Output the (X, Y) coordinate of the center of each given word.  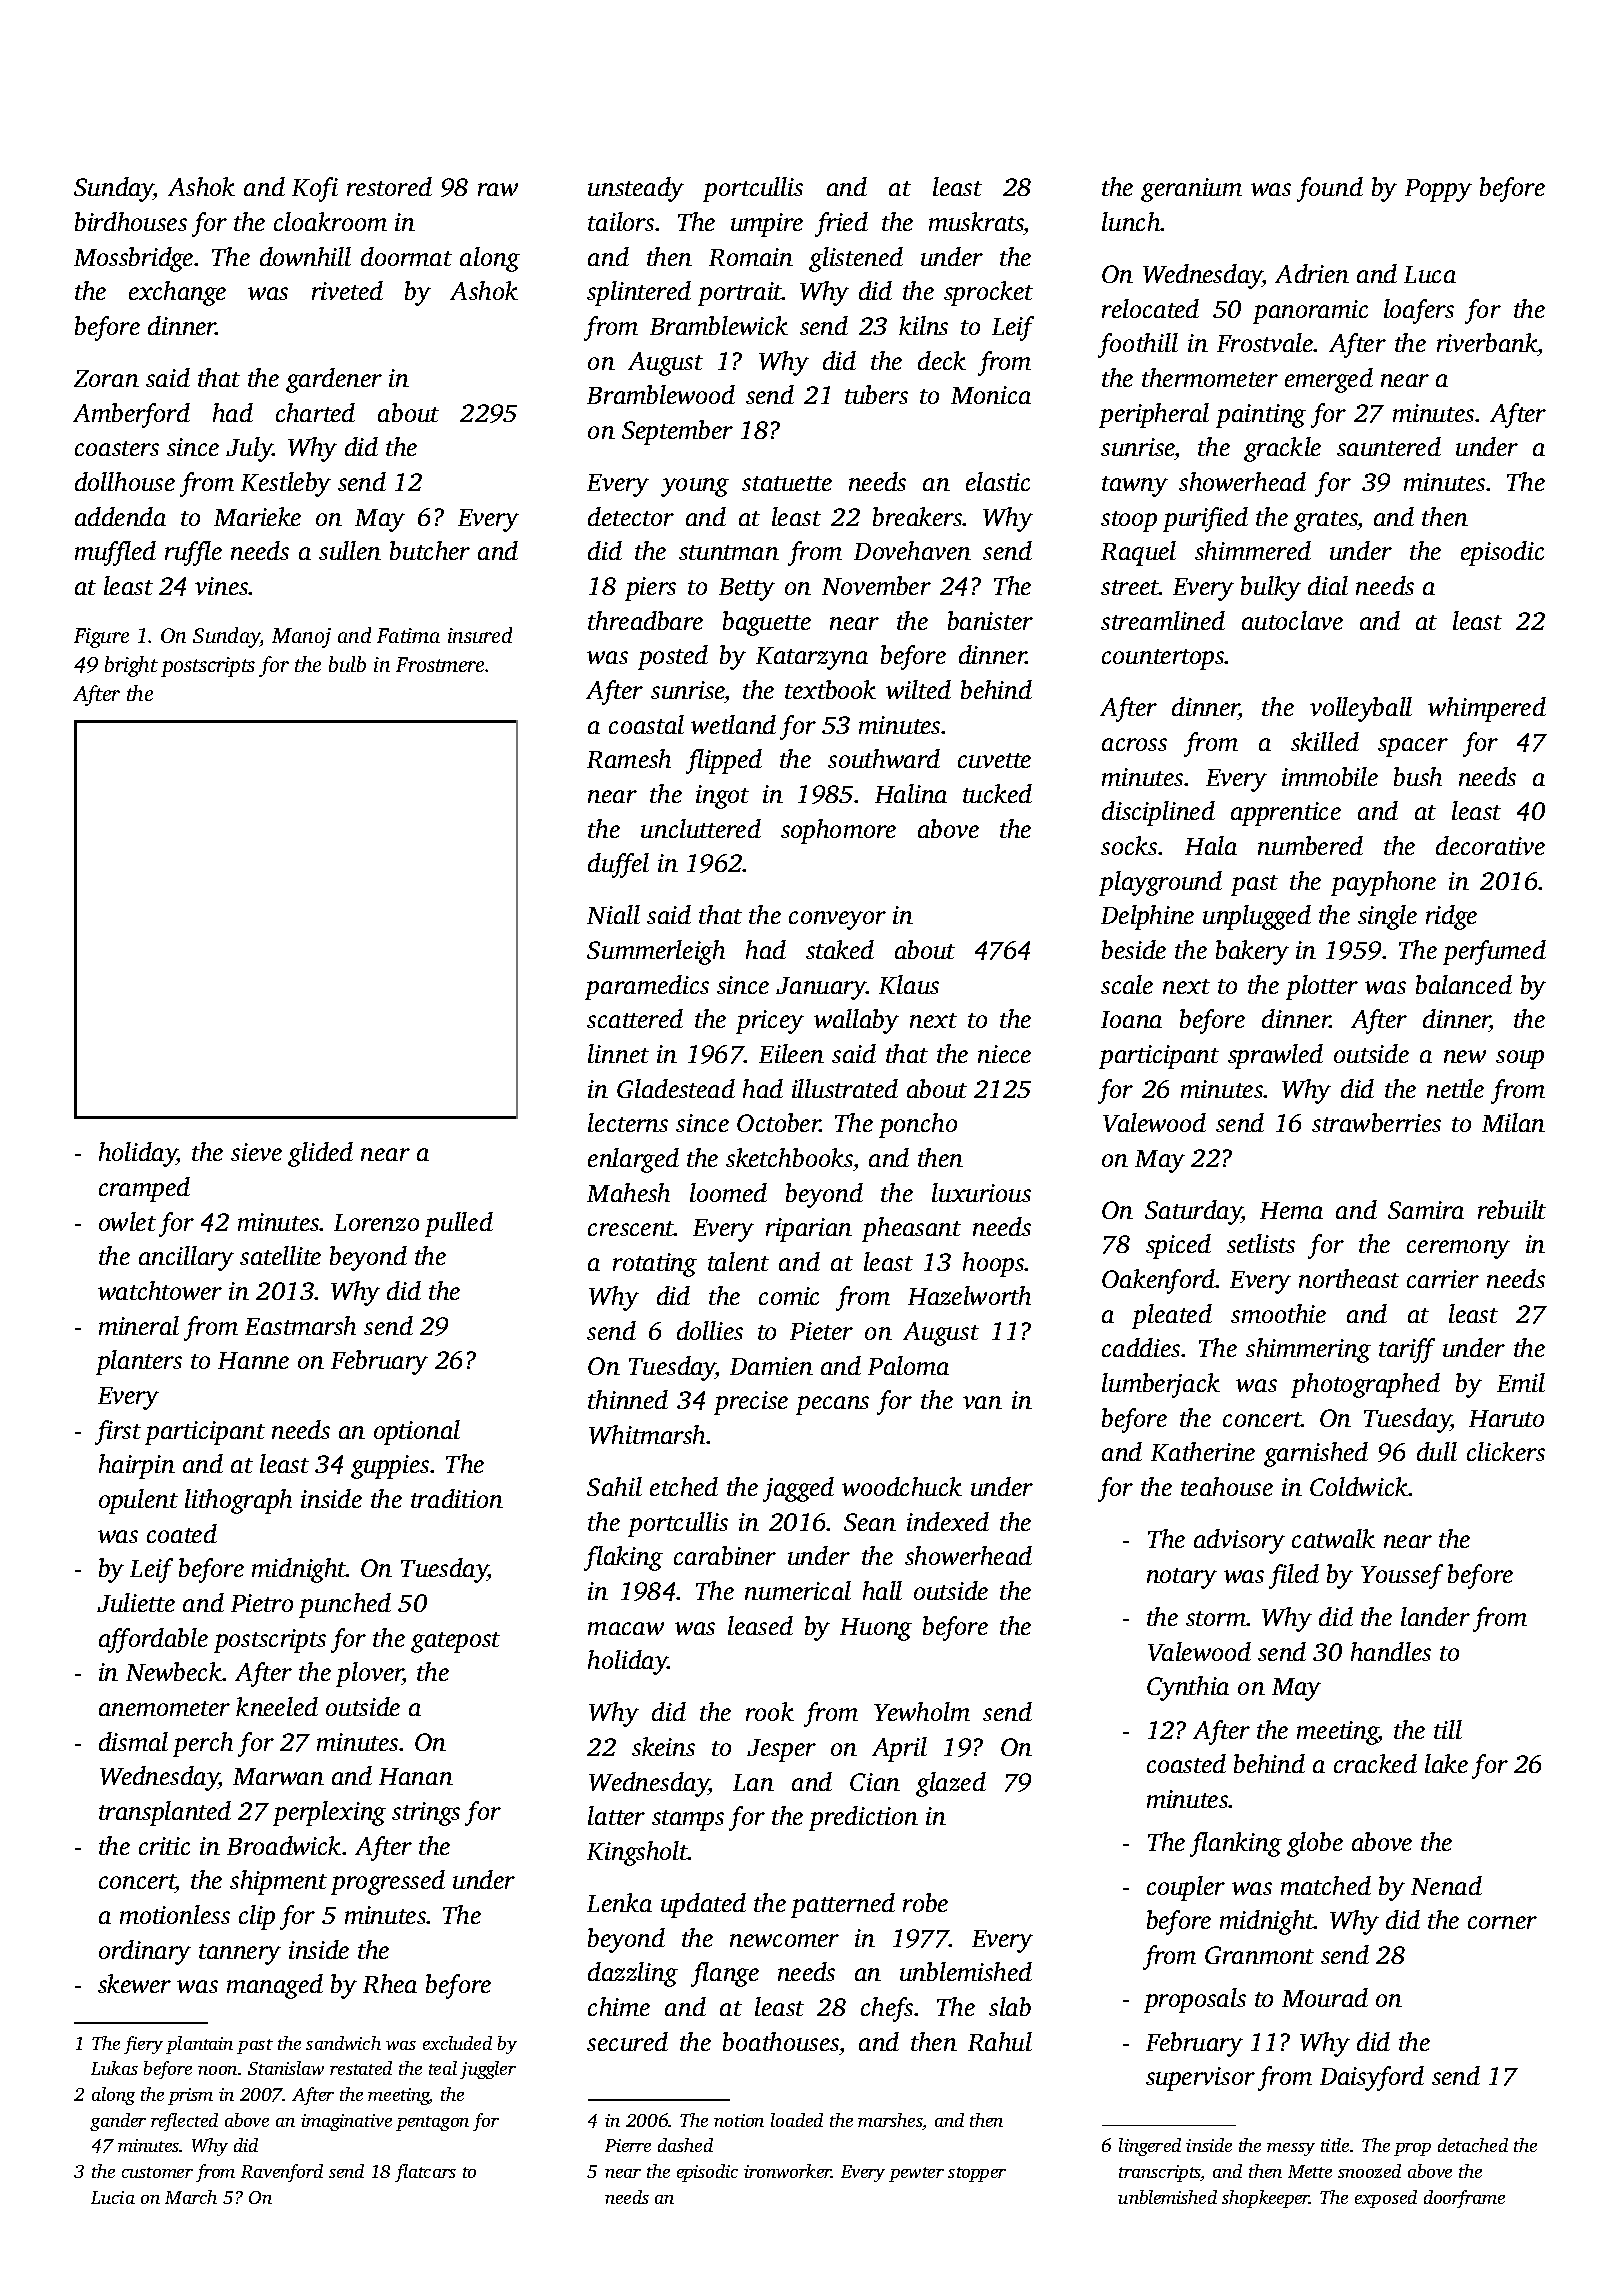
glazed (951, 1784)
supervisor (1200, 2079)
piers (650, 589)
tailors (621, 221)
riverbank (1487, 344)
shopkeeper (1266, 2199)
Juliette (136, 1602)
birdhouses (131, 221)
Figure (101, 638)
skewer (134, 1983)
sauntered (1389, 446)
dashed (685, 2145)
